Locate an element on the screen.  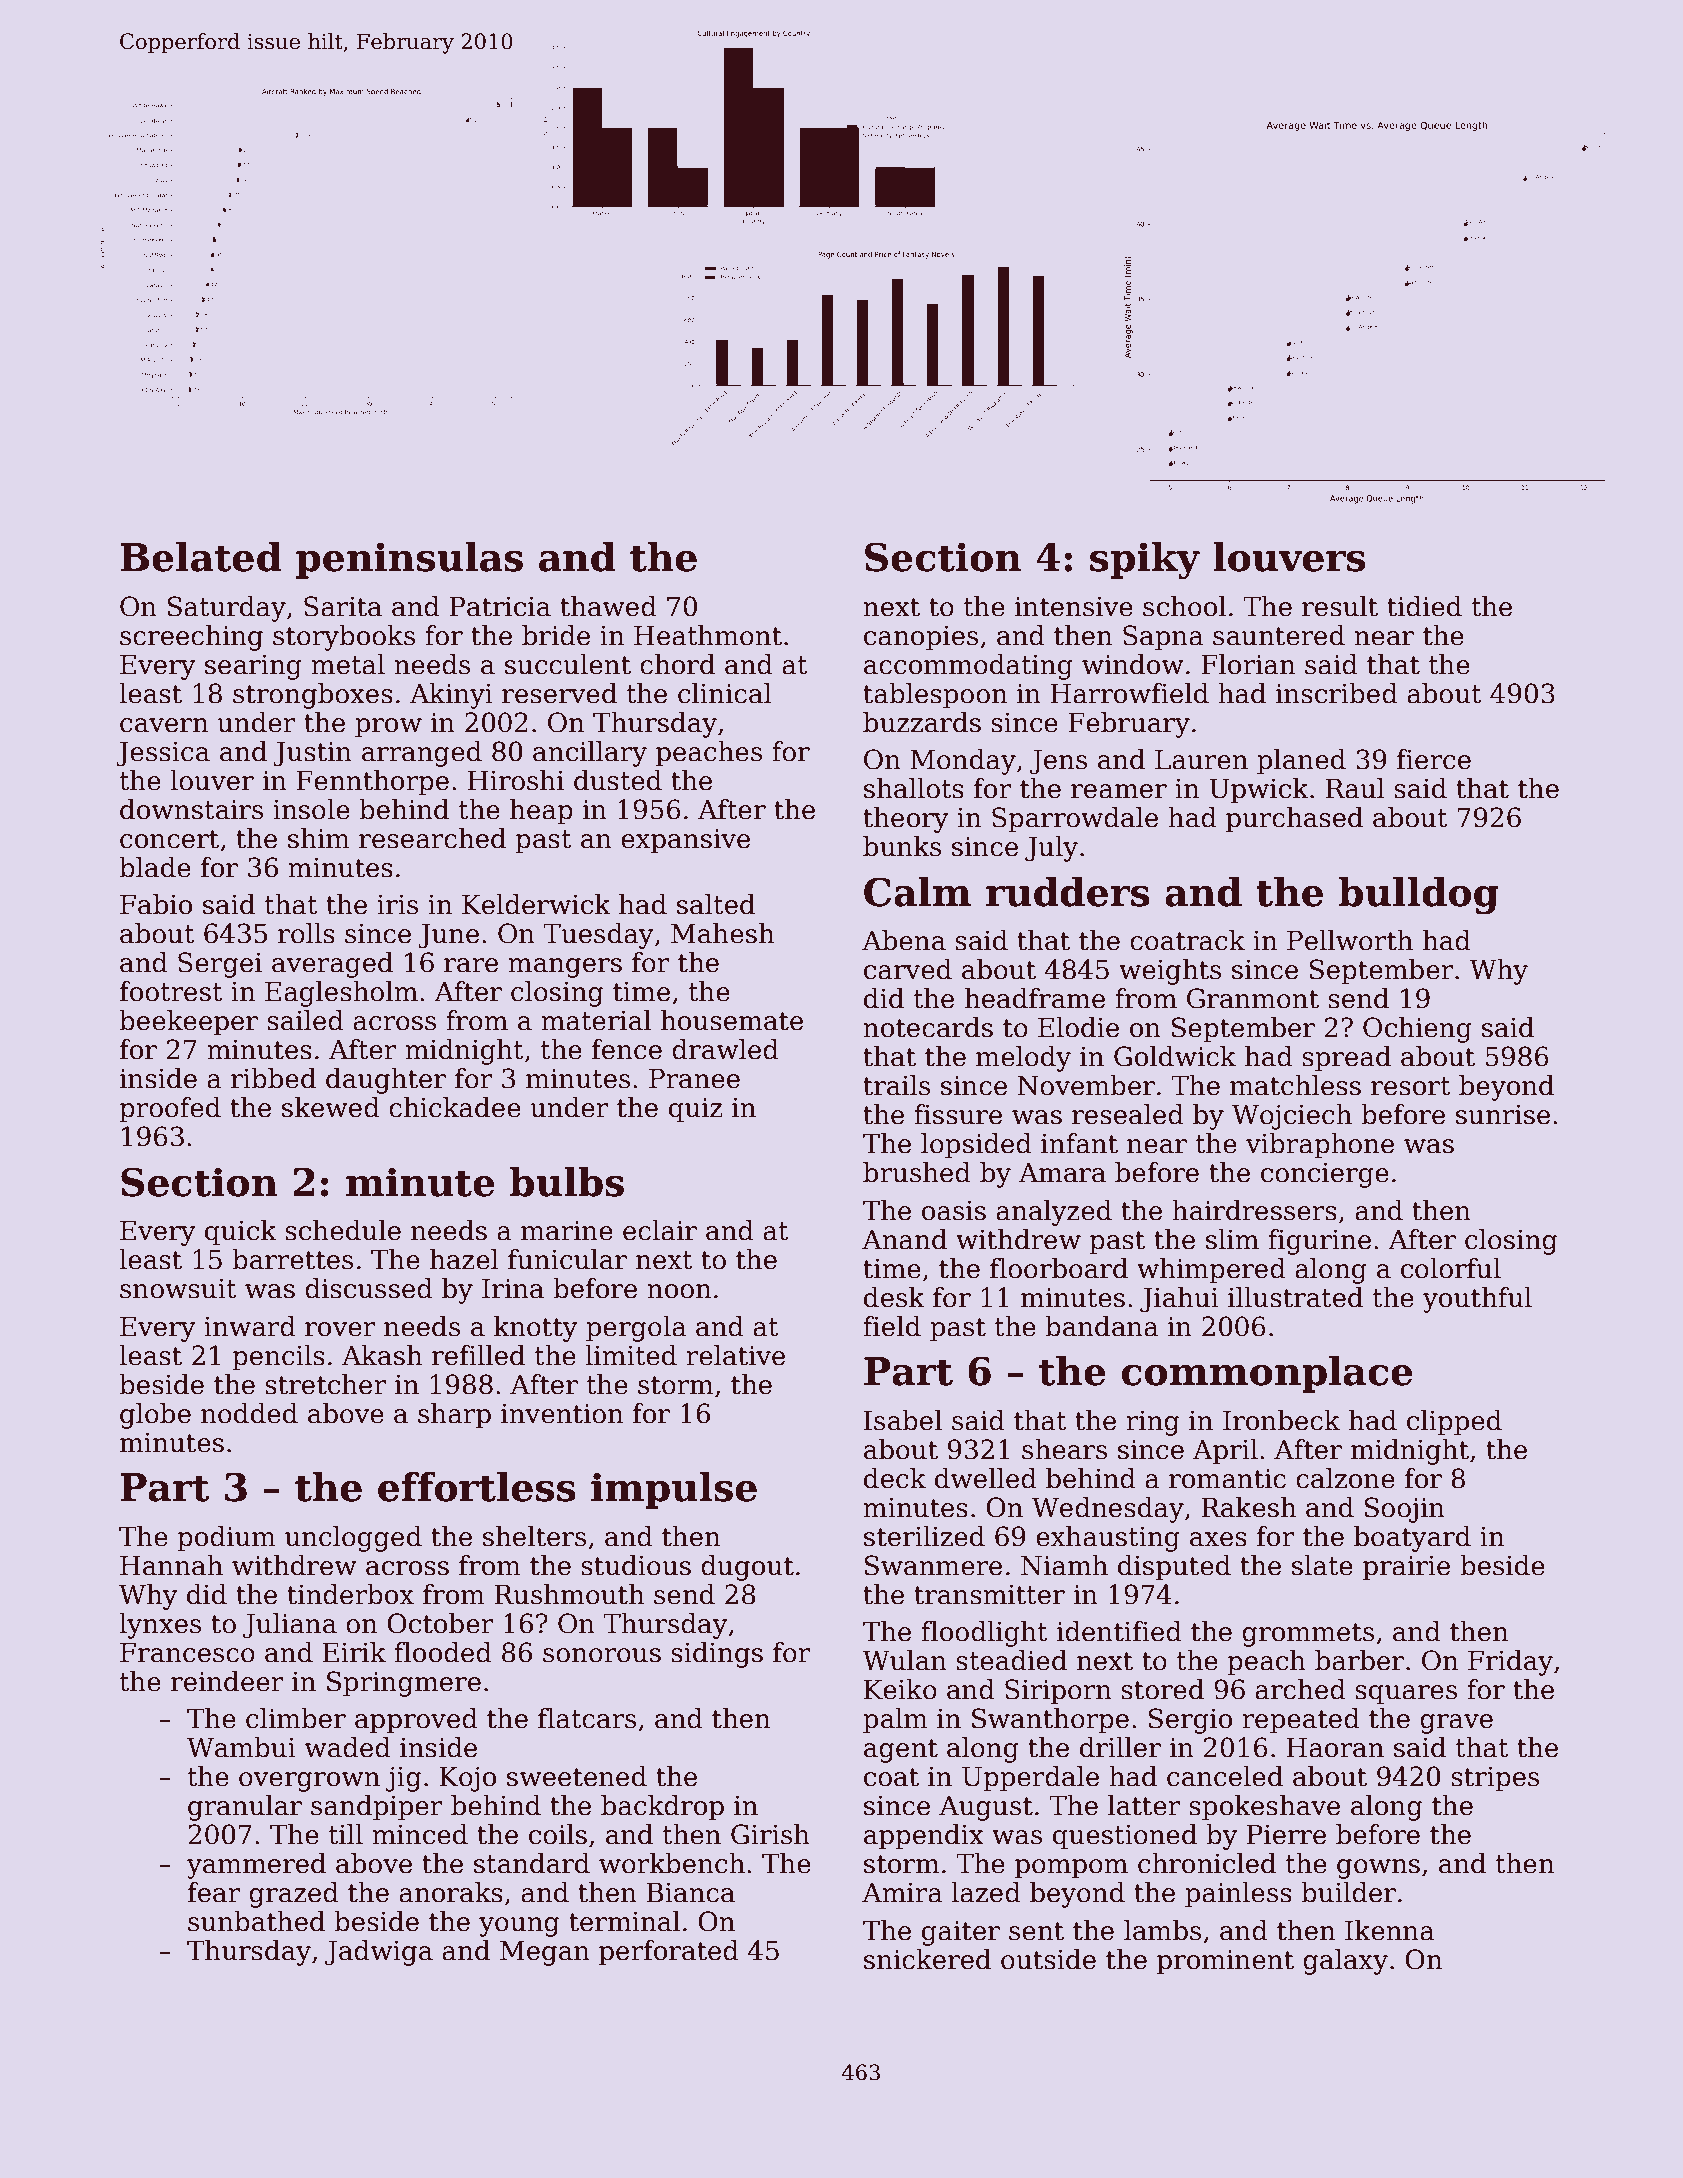
proofed is located at coordinates (170, 1110).
